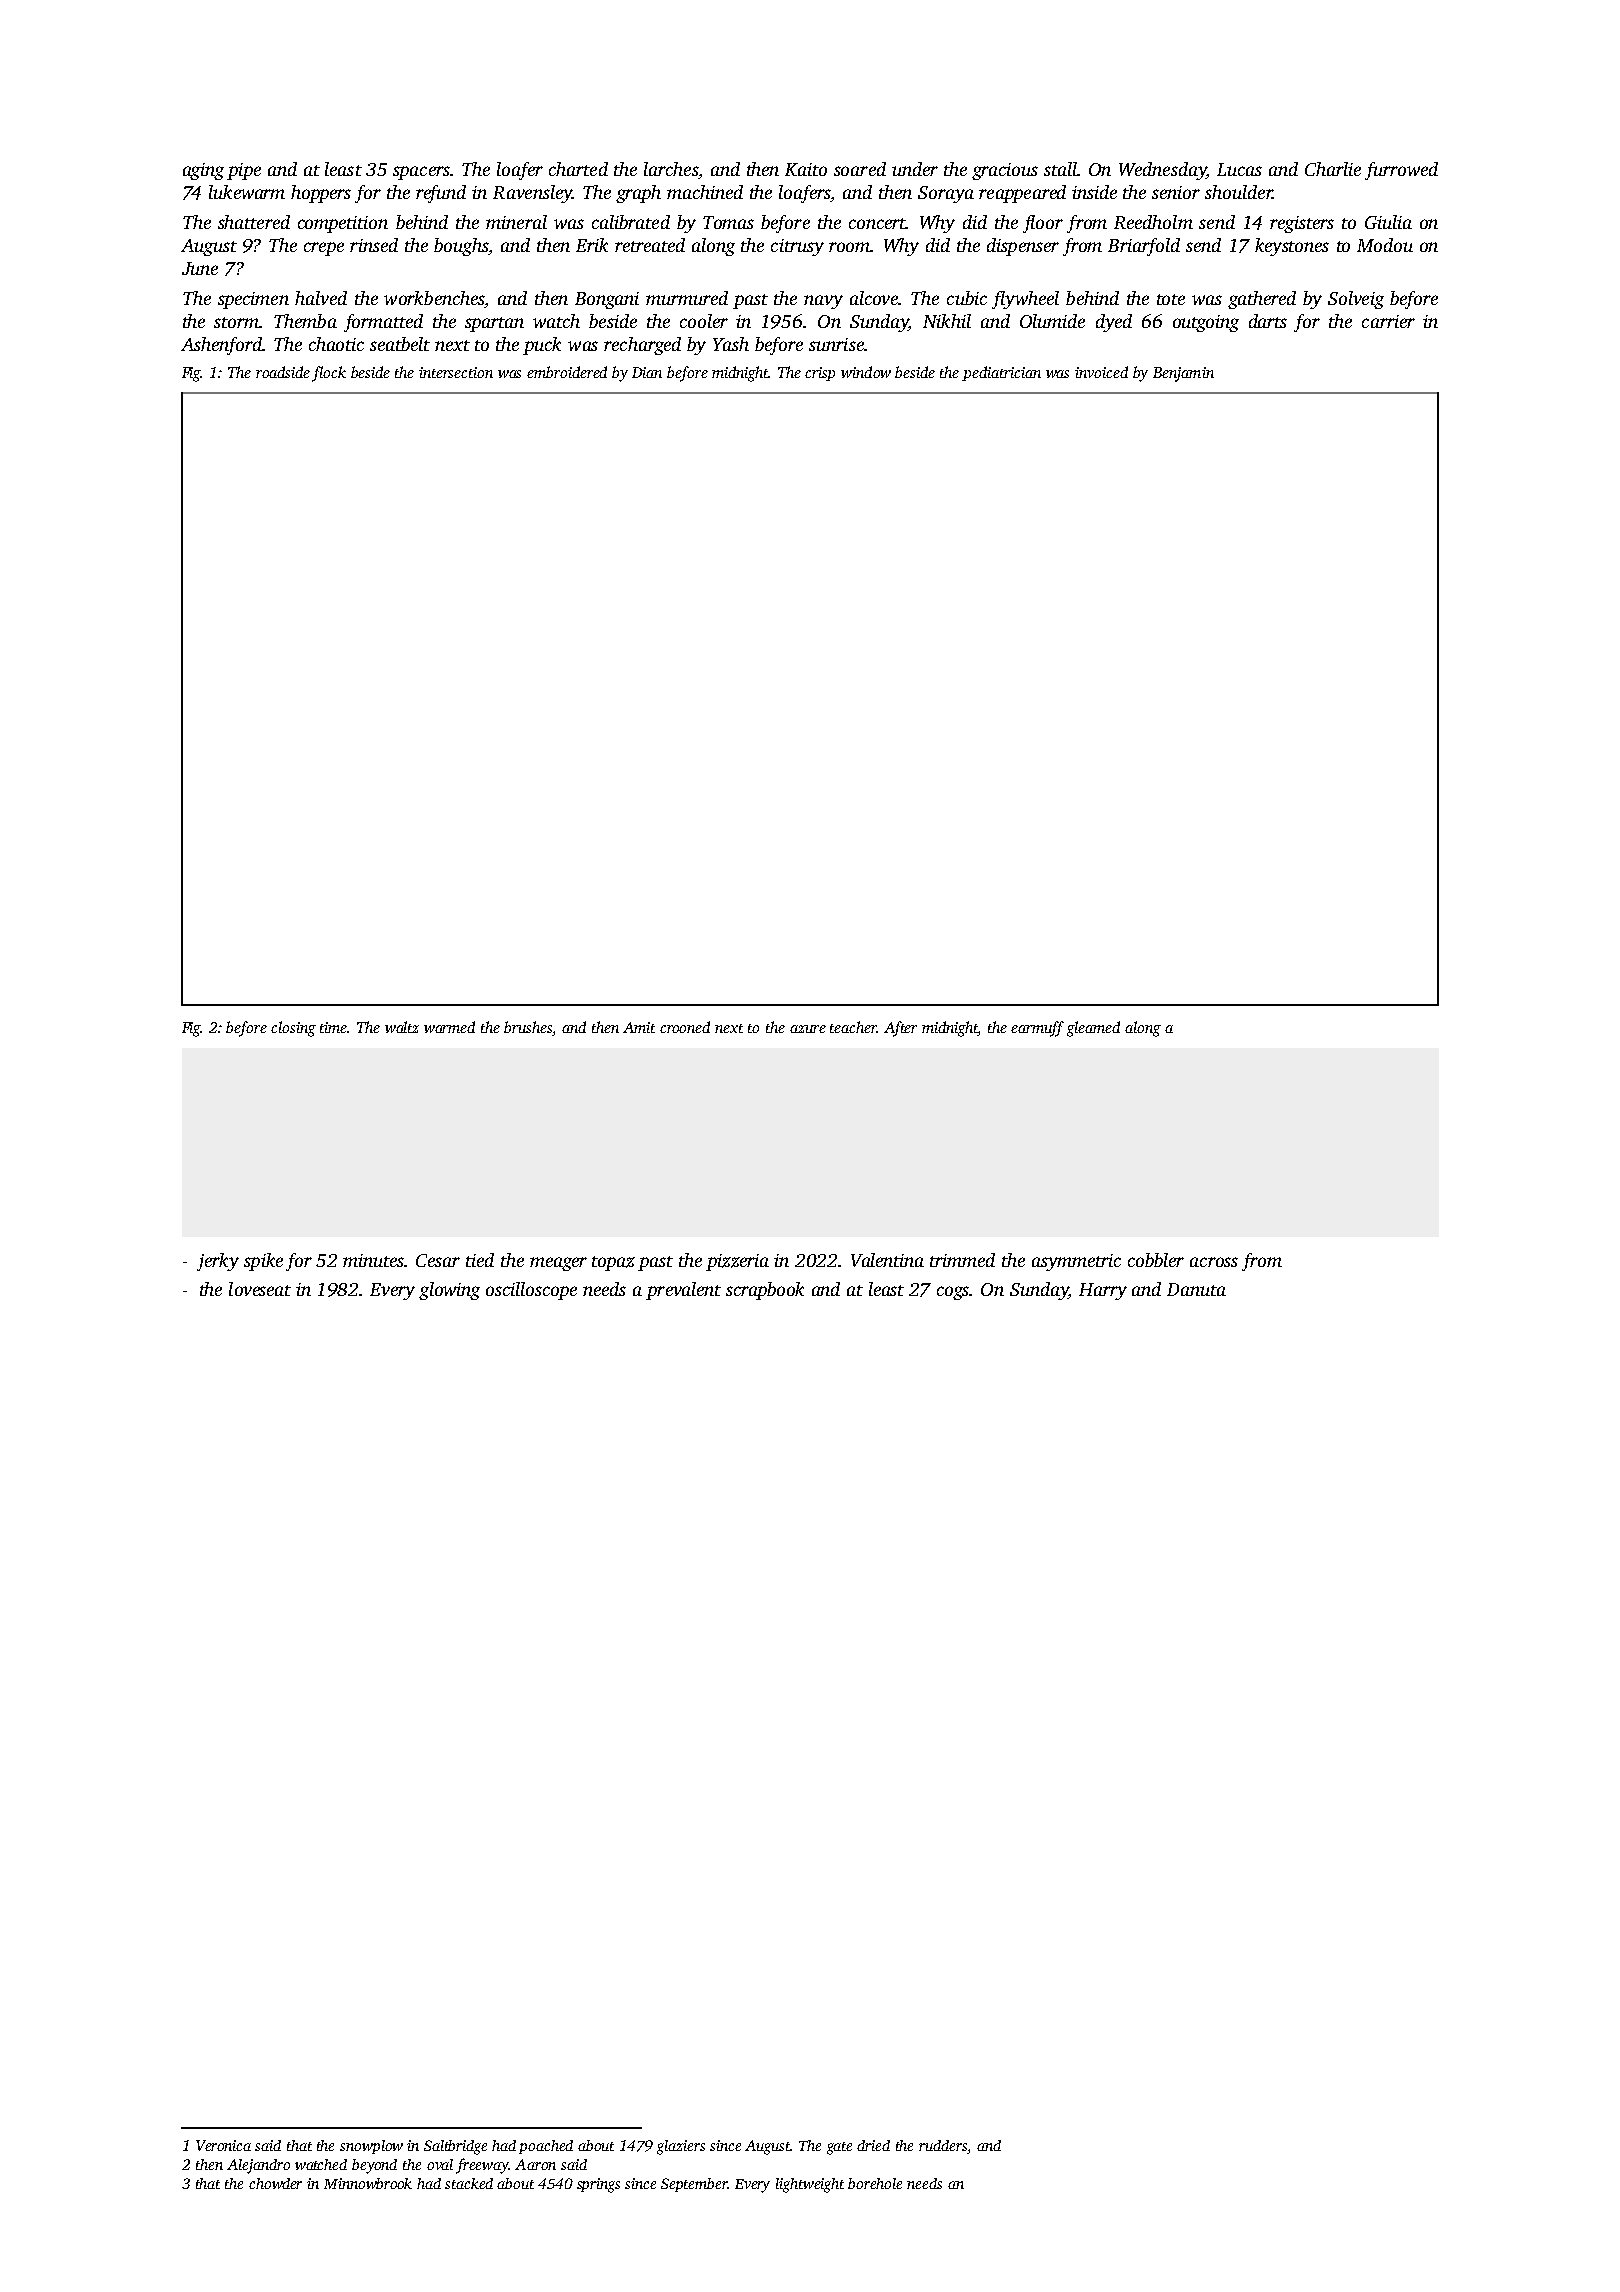 The width and height of the document is (1620, 2292). I want to click on Amit, so click(639, 1027).
